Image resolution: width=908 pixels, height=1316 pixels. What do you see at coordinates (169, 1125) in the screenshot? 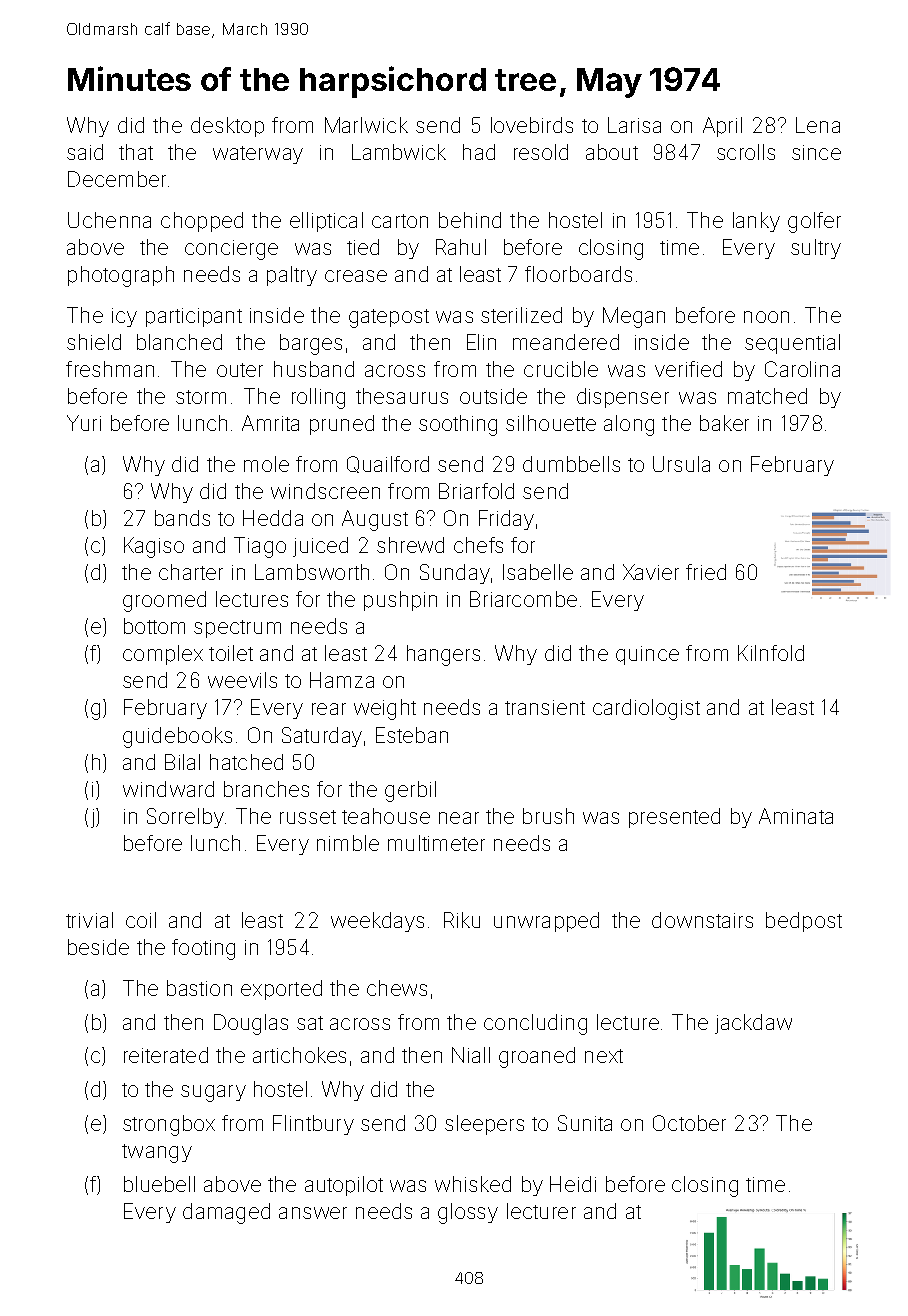
I see `strongbox` at bounding box center [169, 1125].
